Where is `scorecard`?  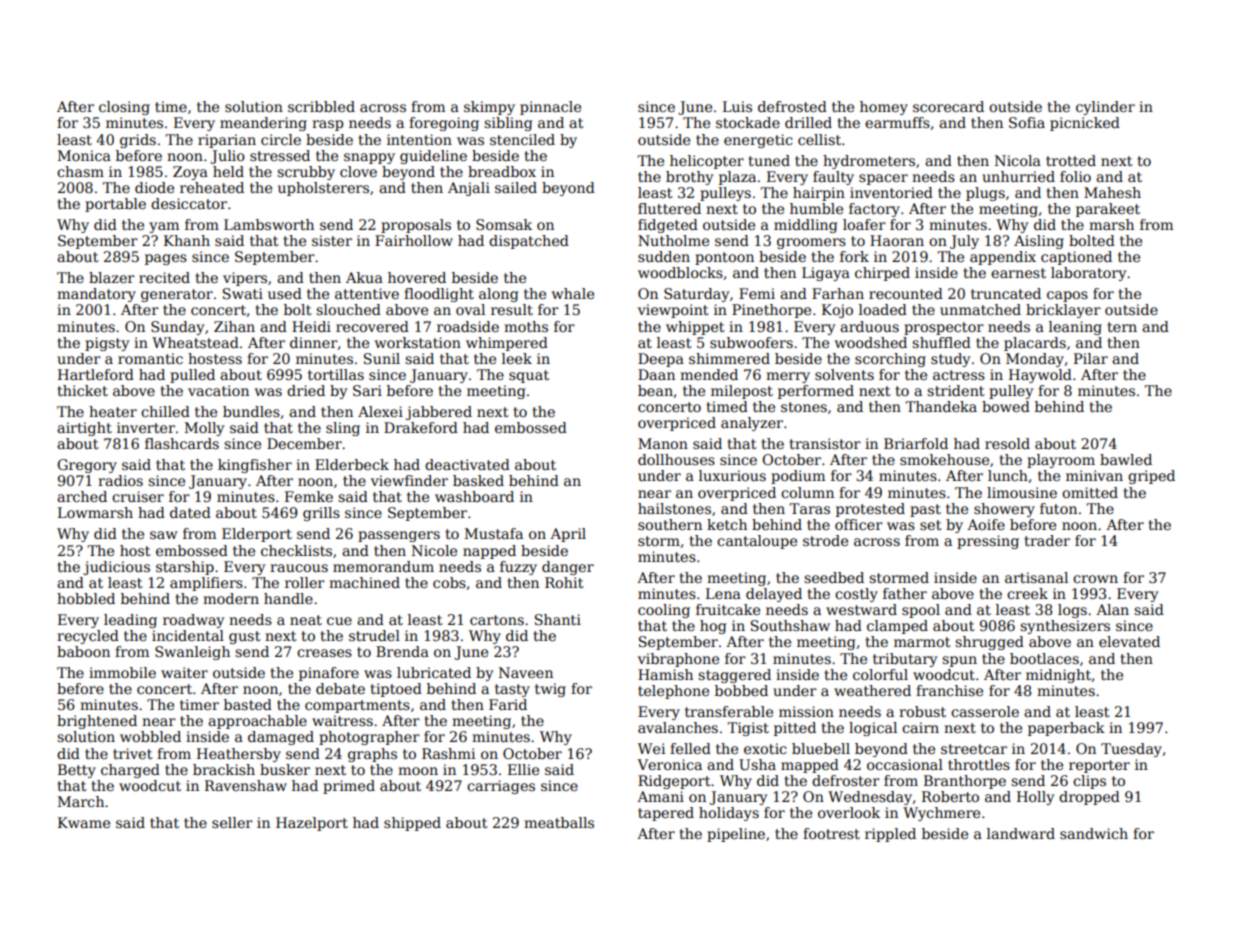
scorecard is located at coordinates (948, 106).
